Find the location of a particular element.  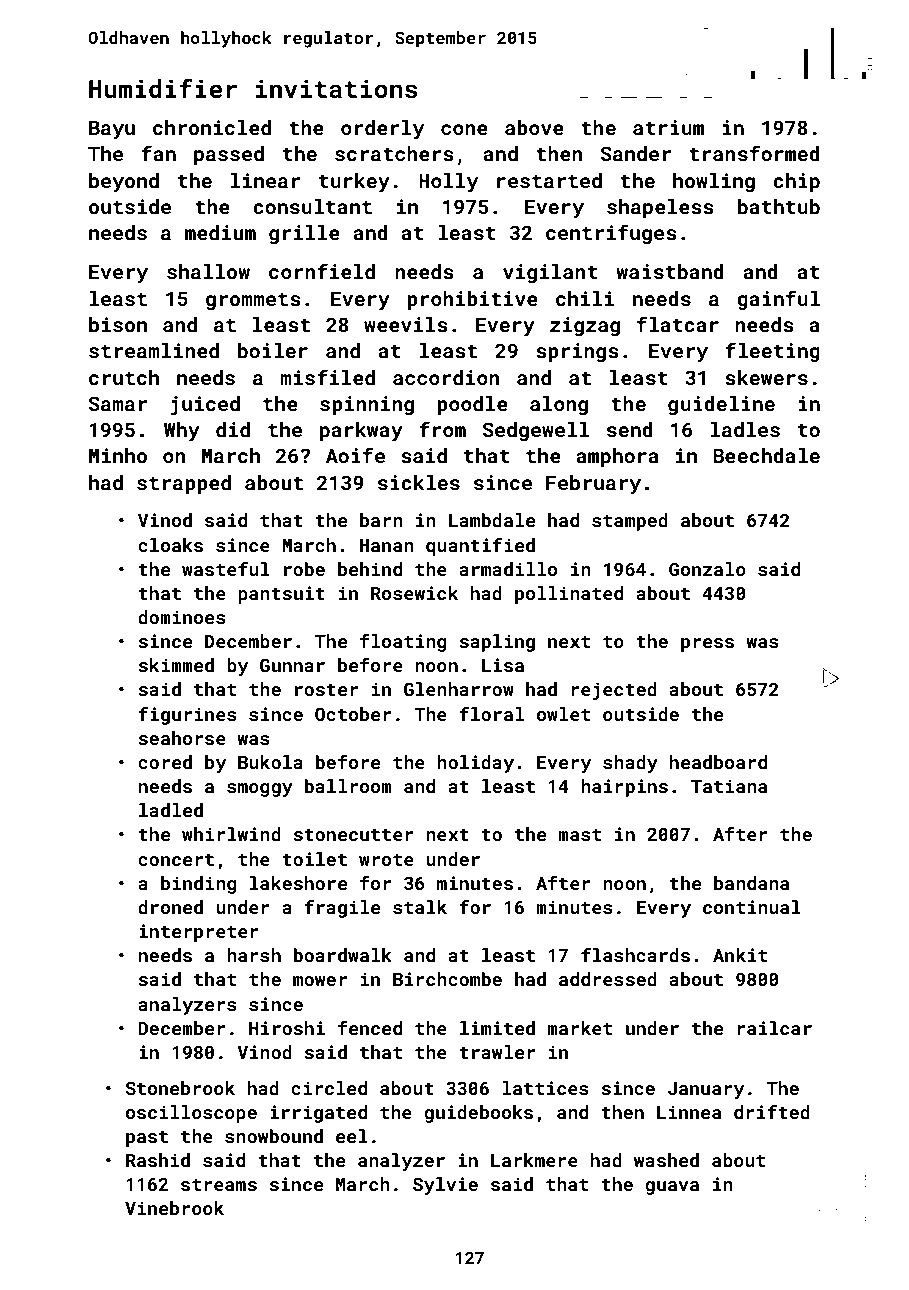

ladled is located at coordinates (171, 810).
